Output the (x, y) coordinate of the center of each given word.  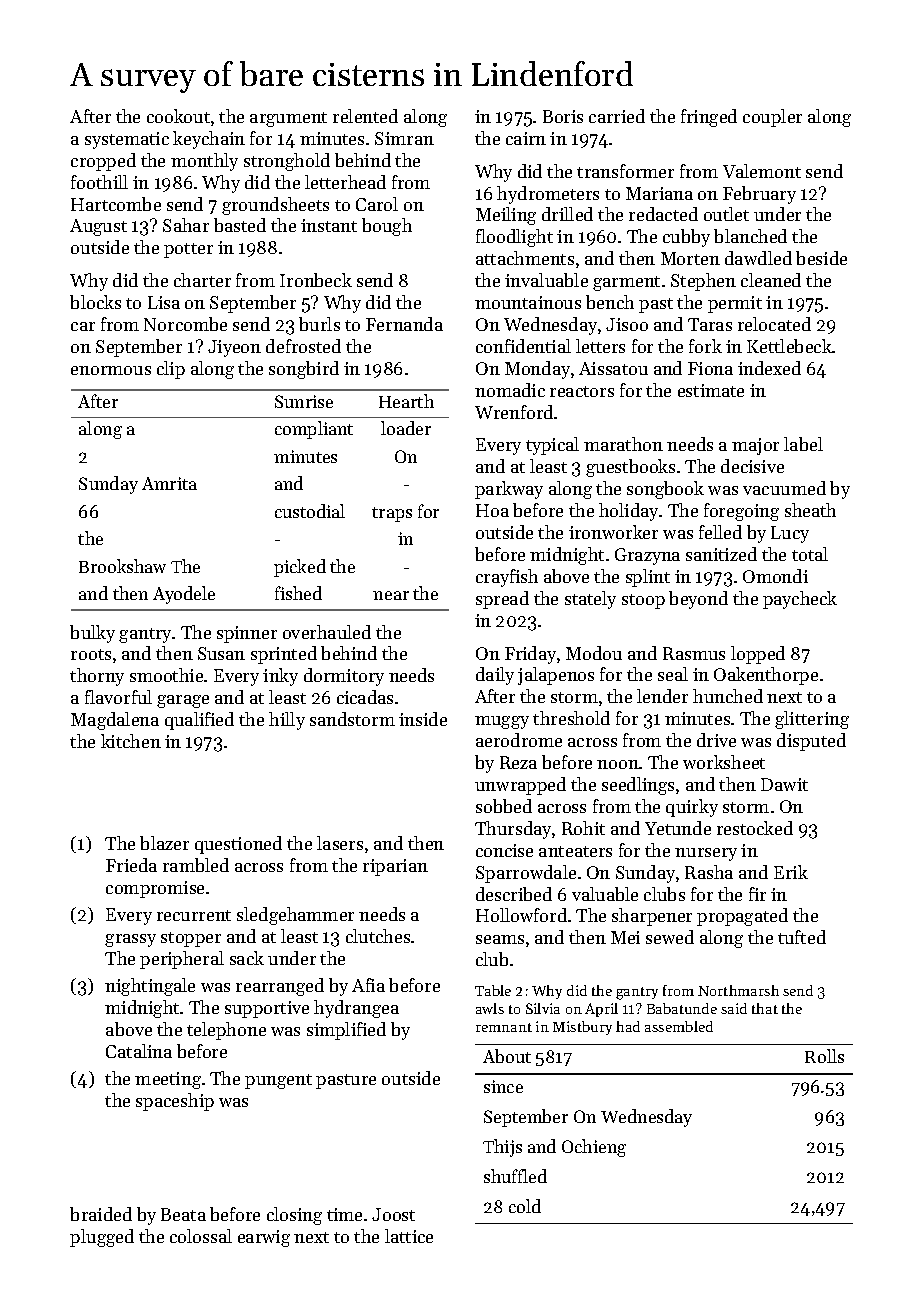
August (98, 227)
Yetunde (678, 828)
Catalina (139, 1051)
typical (552, 446)
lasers (340, 843)
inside (423, 719)
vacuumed (784, 488)
